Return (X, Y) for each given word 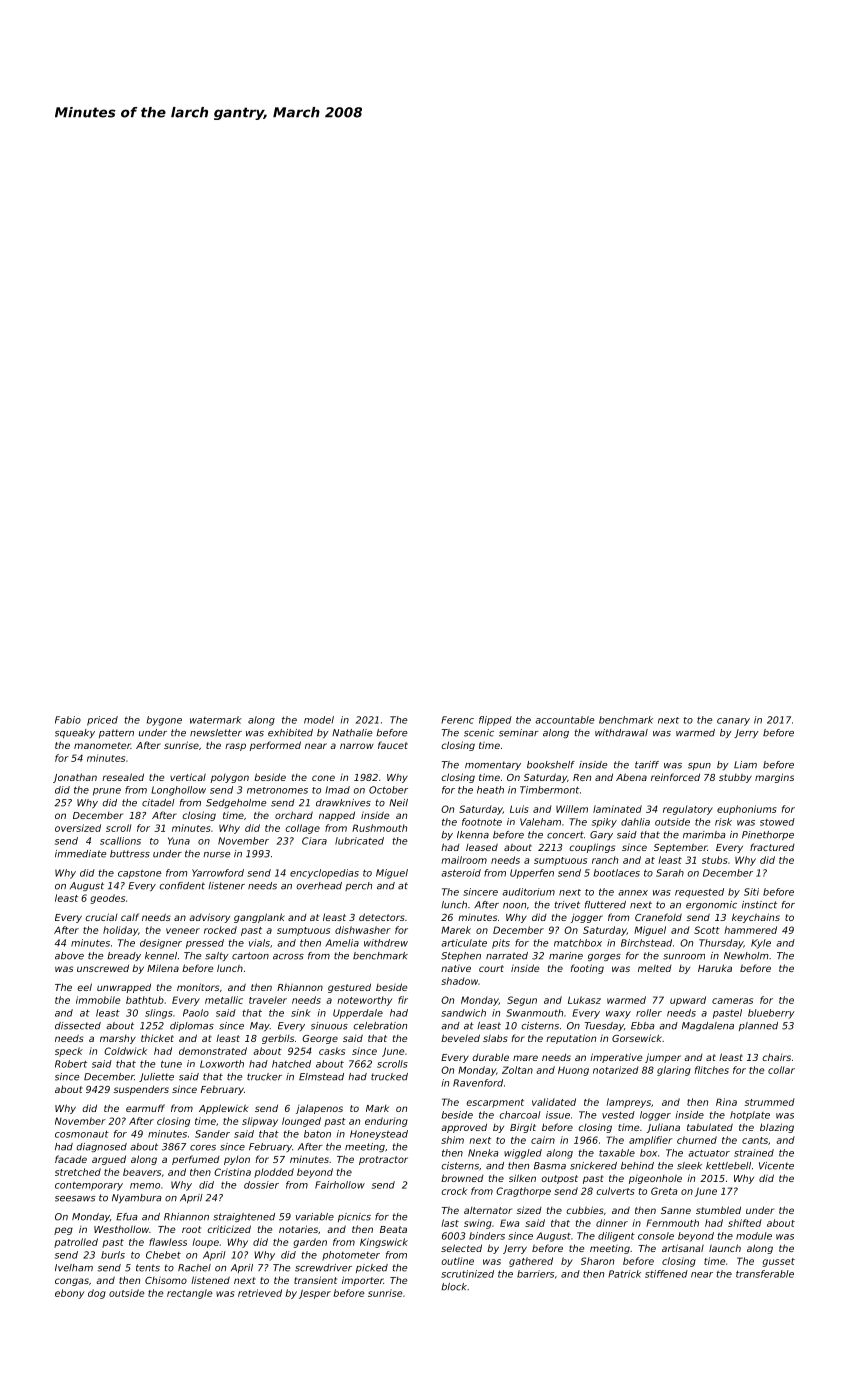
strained (754, 1153)
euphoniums (747, 810)
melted (655, 968)
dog (97, 1294)
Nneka (483, 1153)
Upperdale (358, 1014)
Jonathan (75, 778)
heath (490, 790)
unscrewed (103, 968)
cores (203, 1148)
